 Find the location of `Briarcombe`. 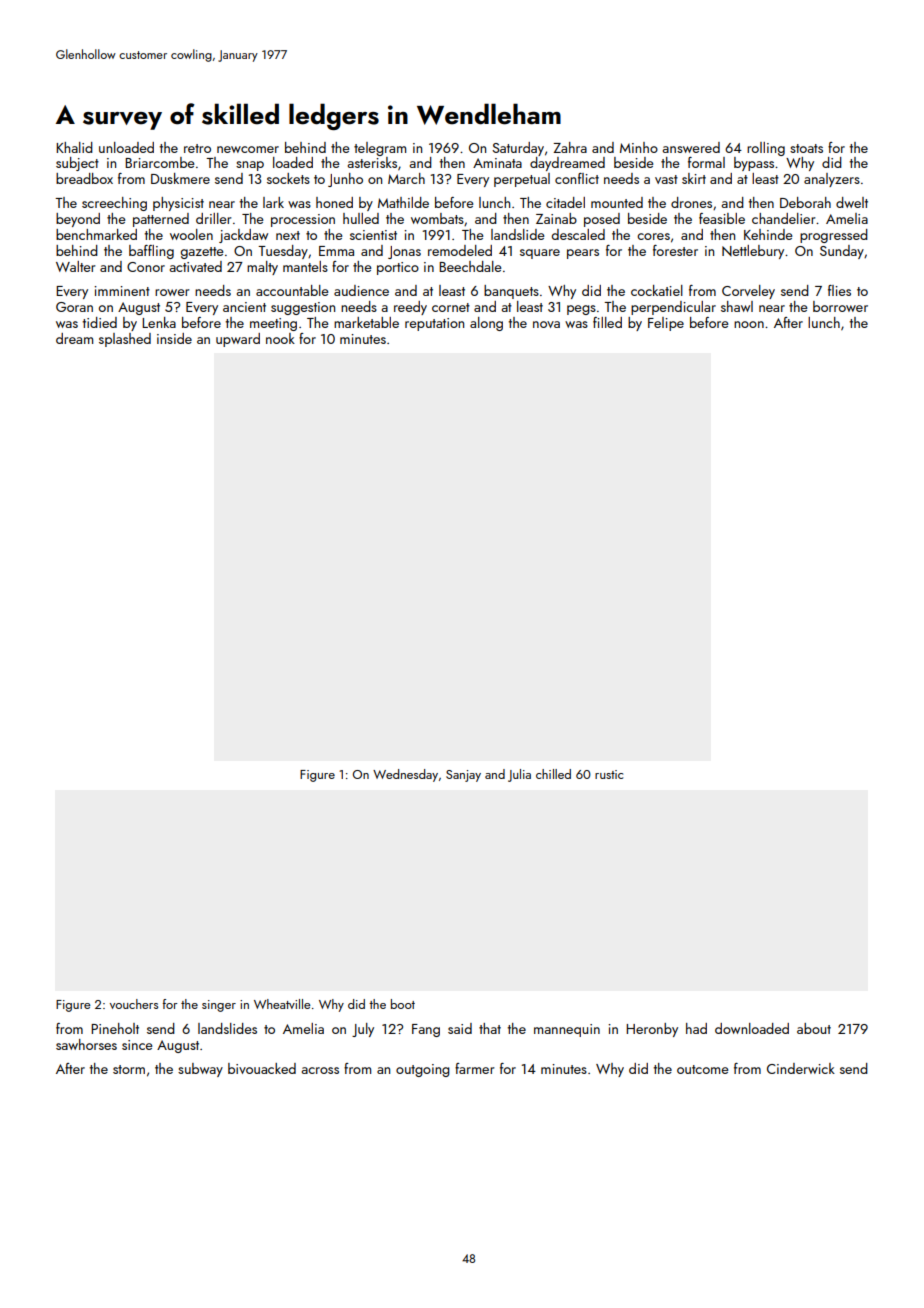

Briarcombe is located at coordinates (160, 162).
